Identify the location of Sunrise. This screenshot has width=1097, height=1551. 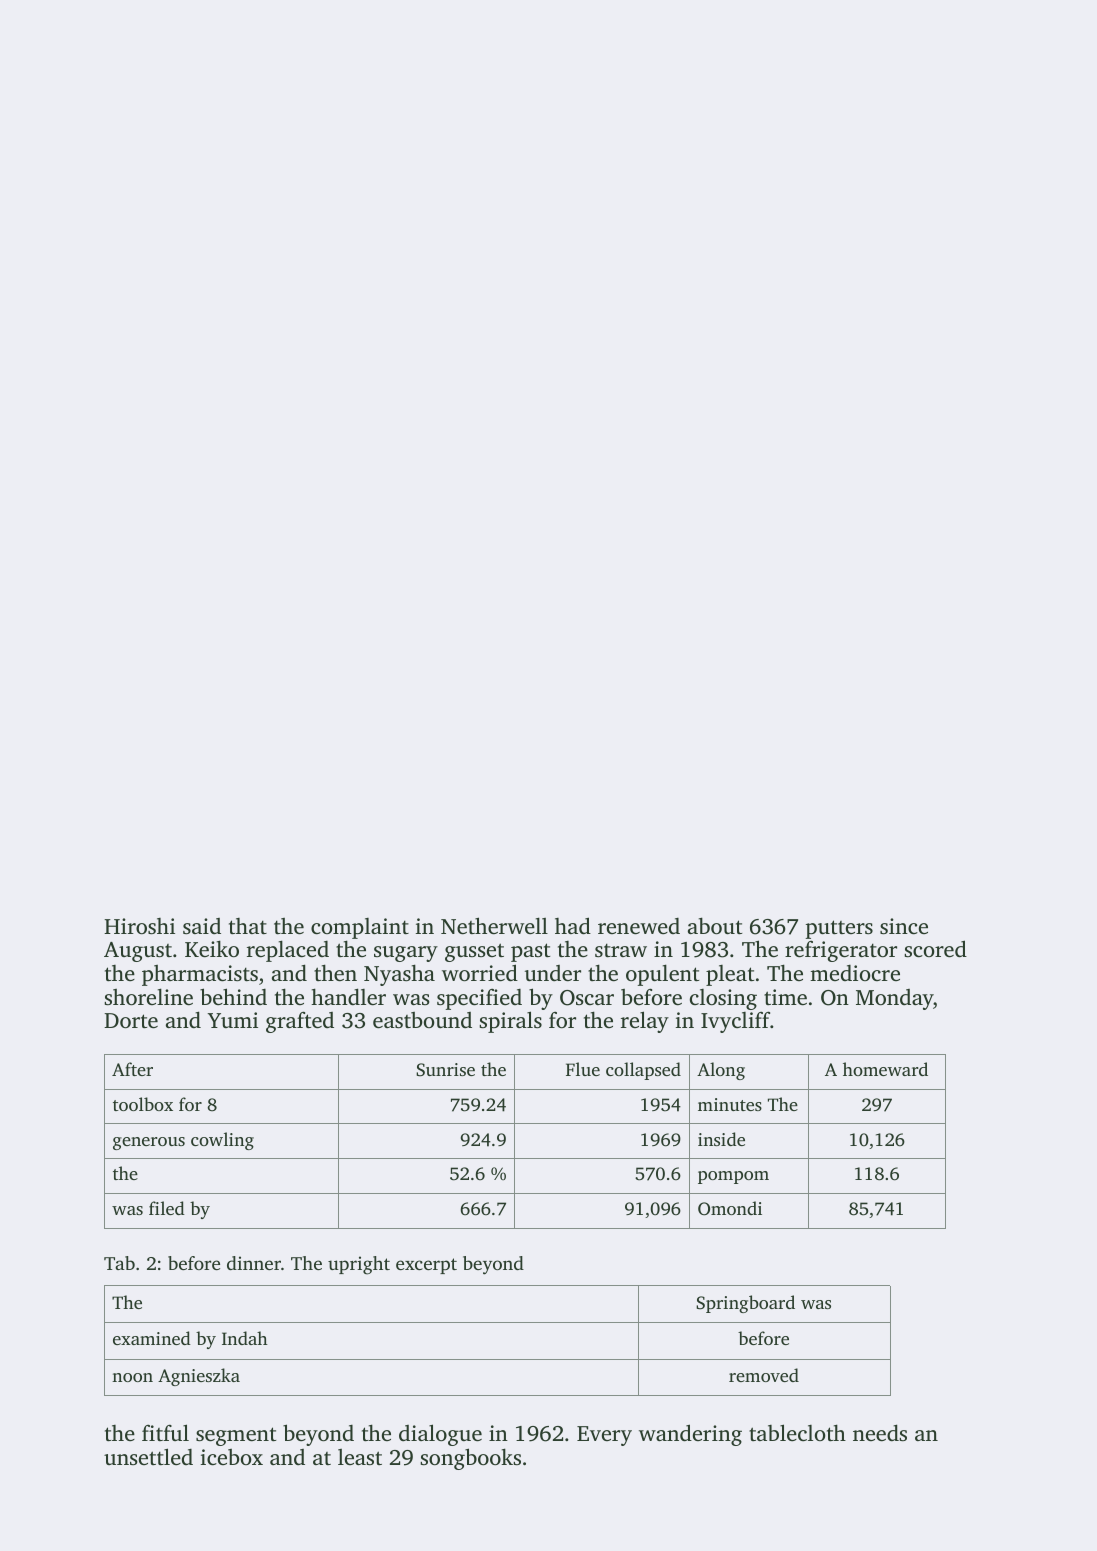
(445, 1070).
